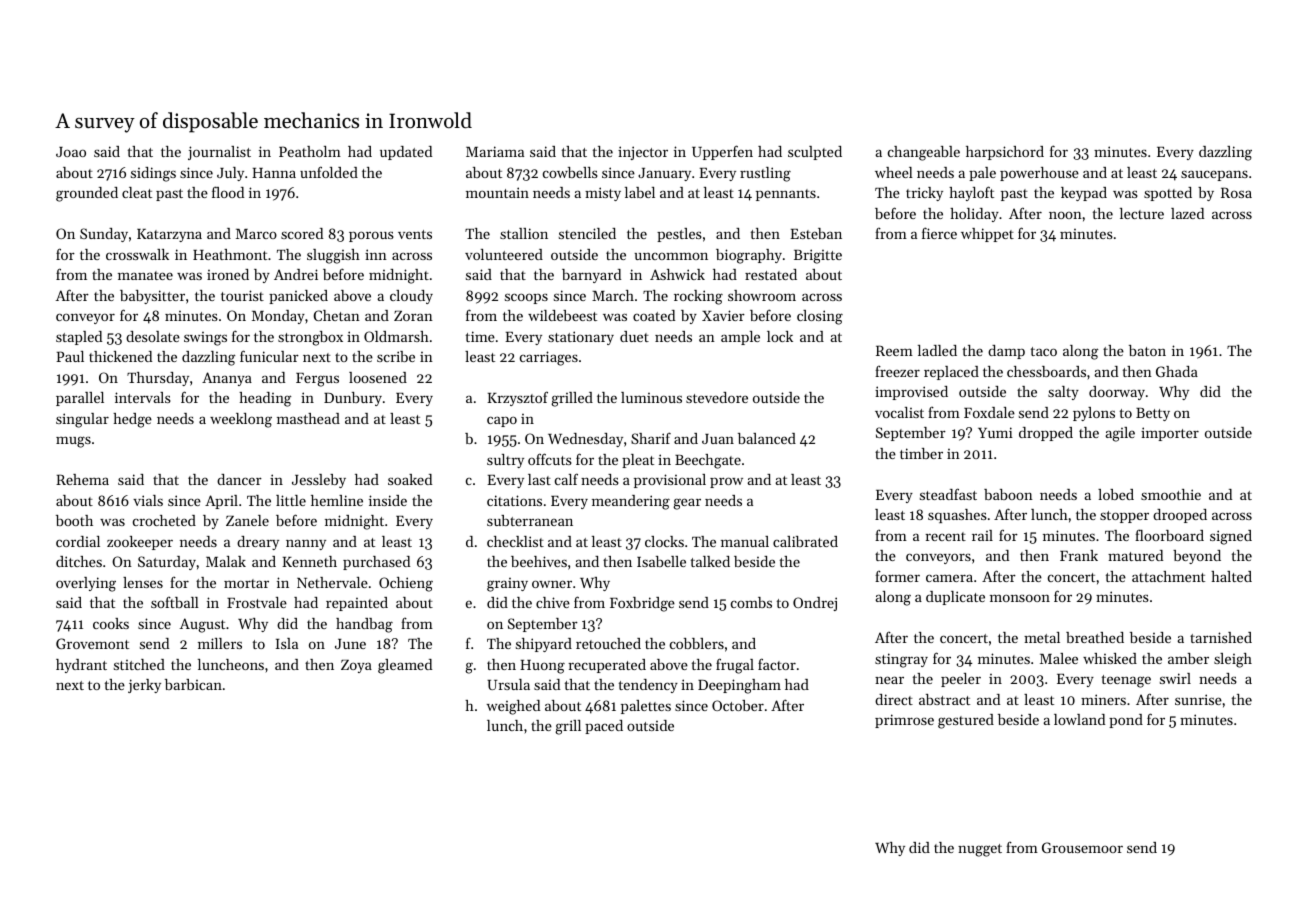  Describe the element at coordinates (228, 192) in the screenshot. I see `flood` at that location.
